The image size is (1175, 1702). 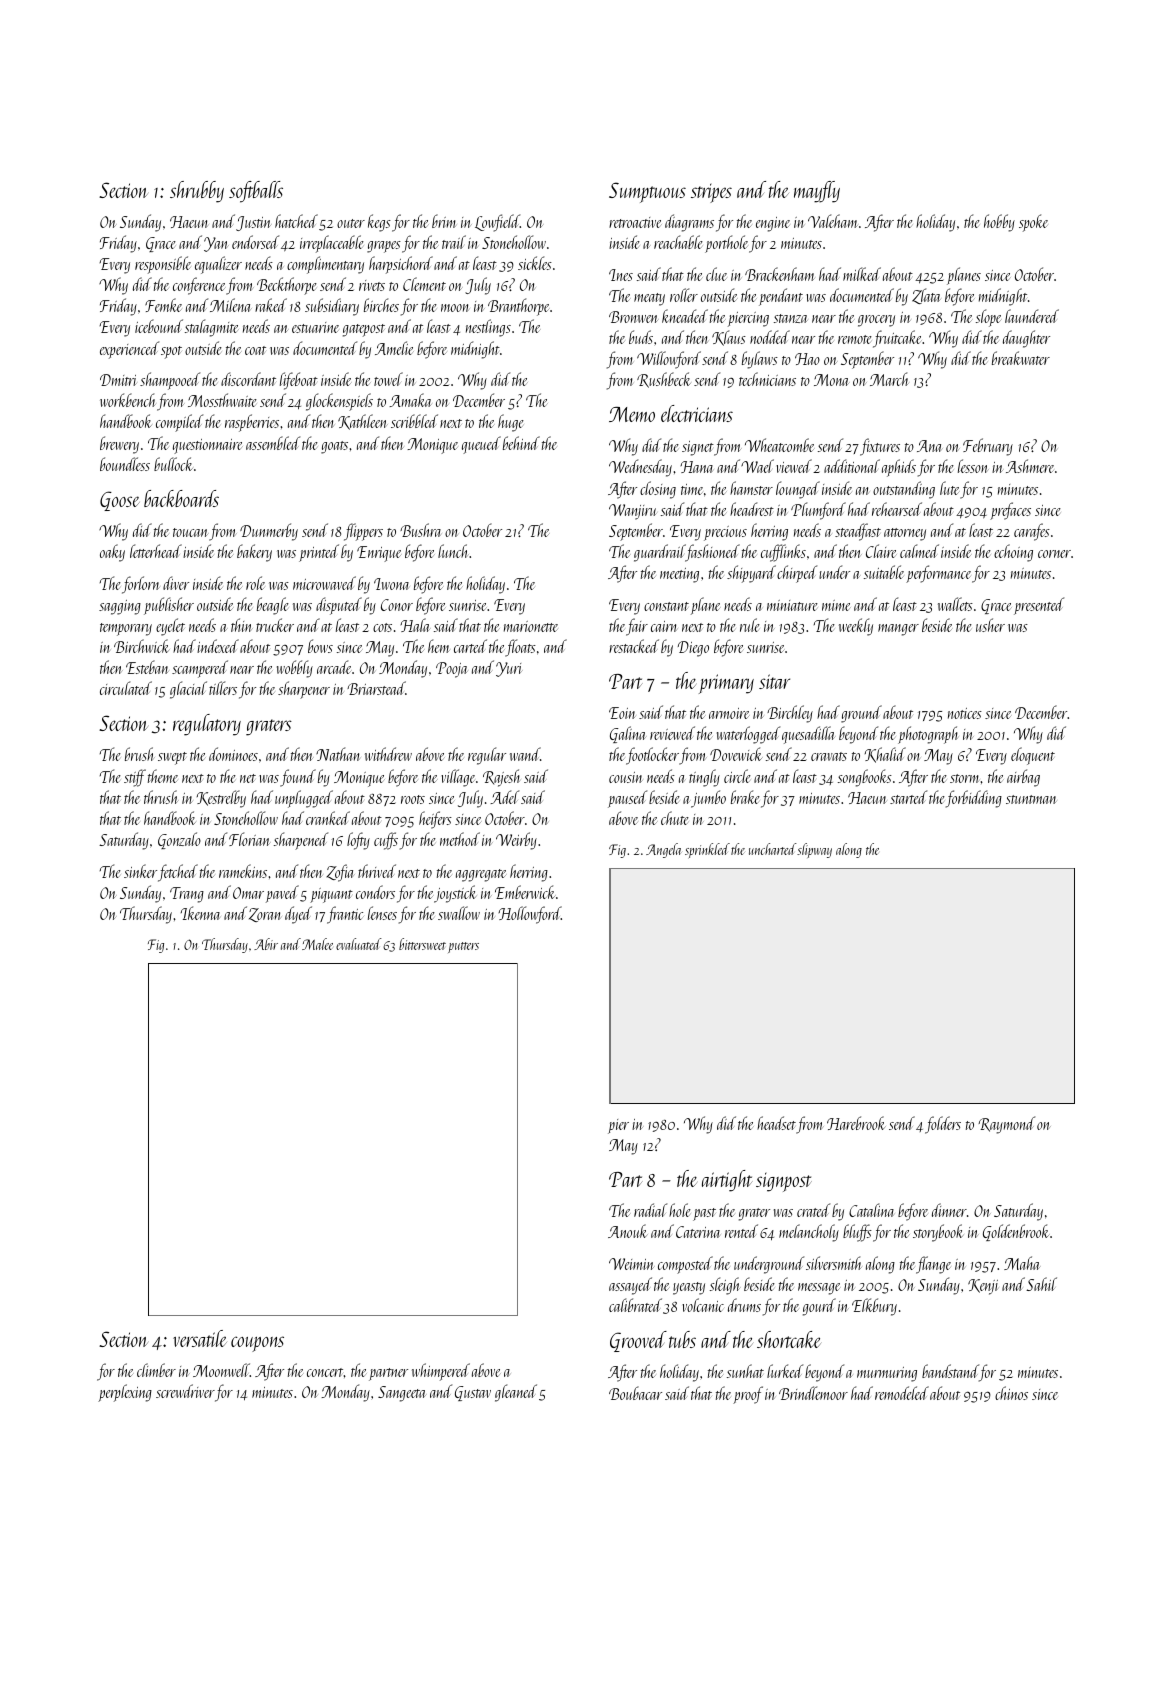 I want to click on headrest, so click(x=752, y=509).
